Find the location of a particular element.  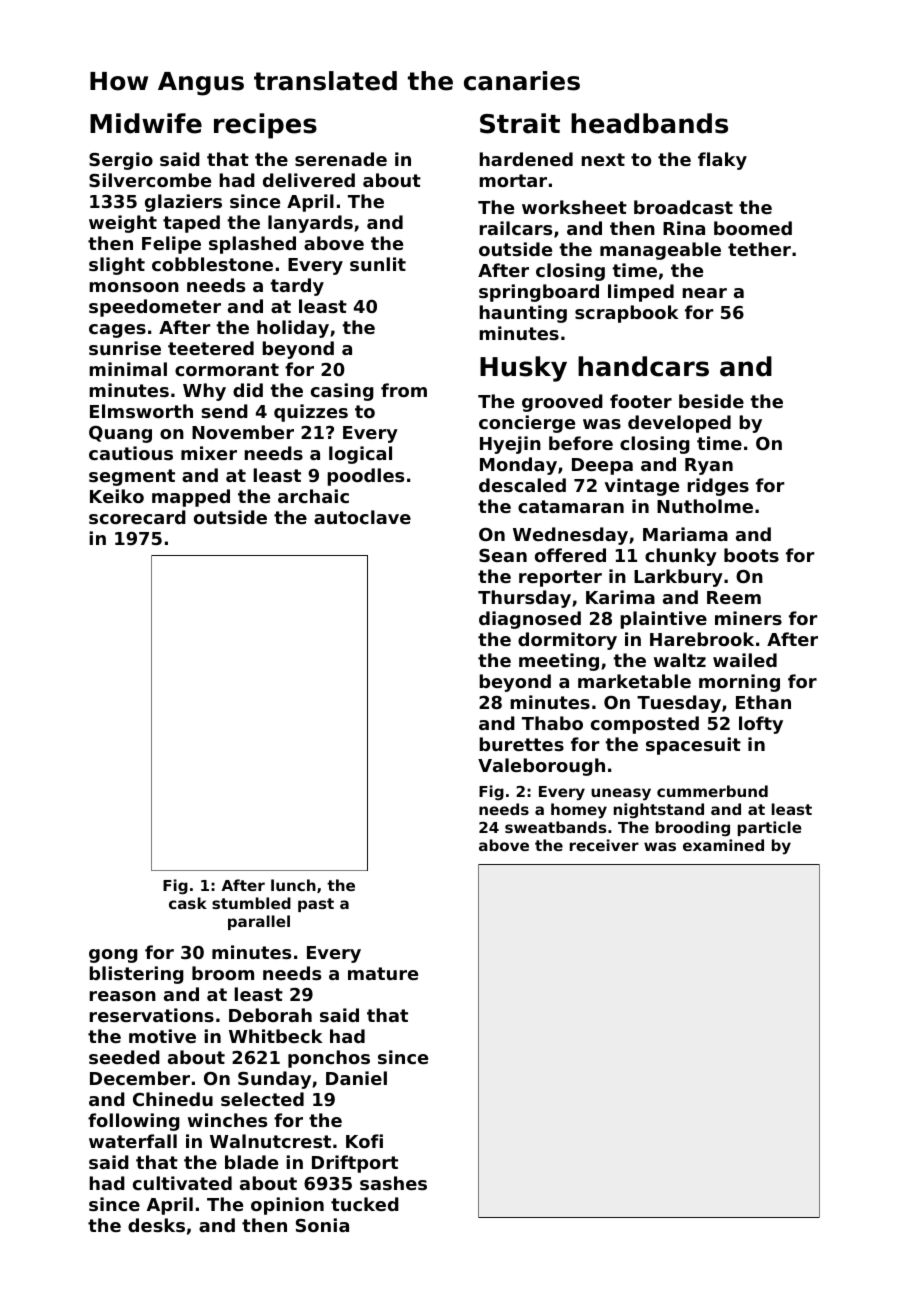

casing is located at coordinates (342, 392).
